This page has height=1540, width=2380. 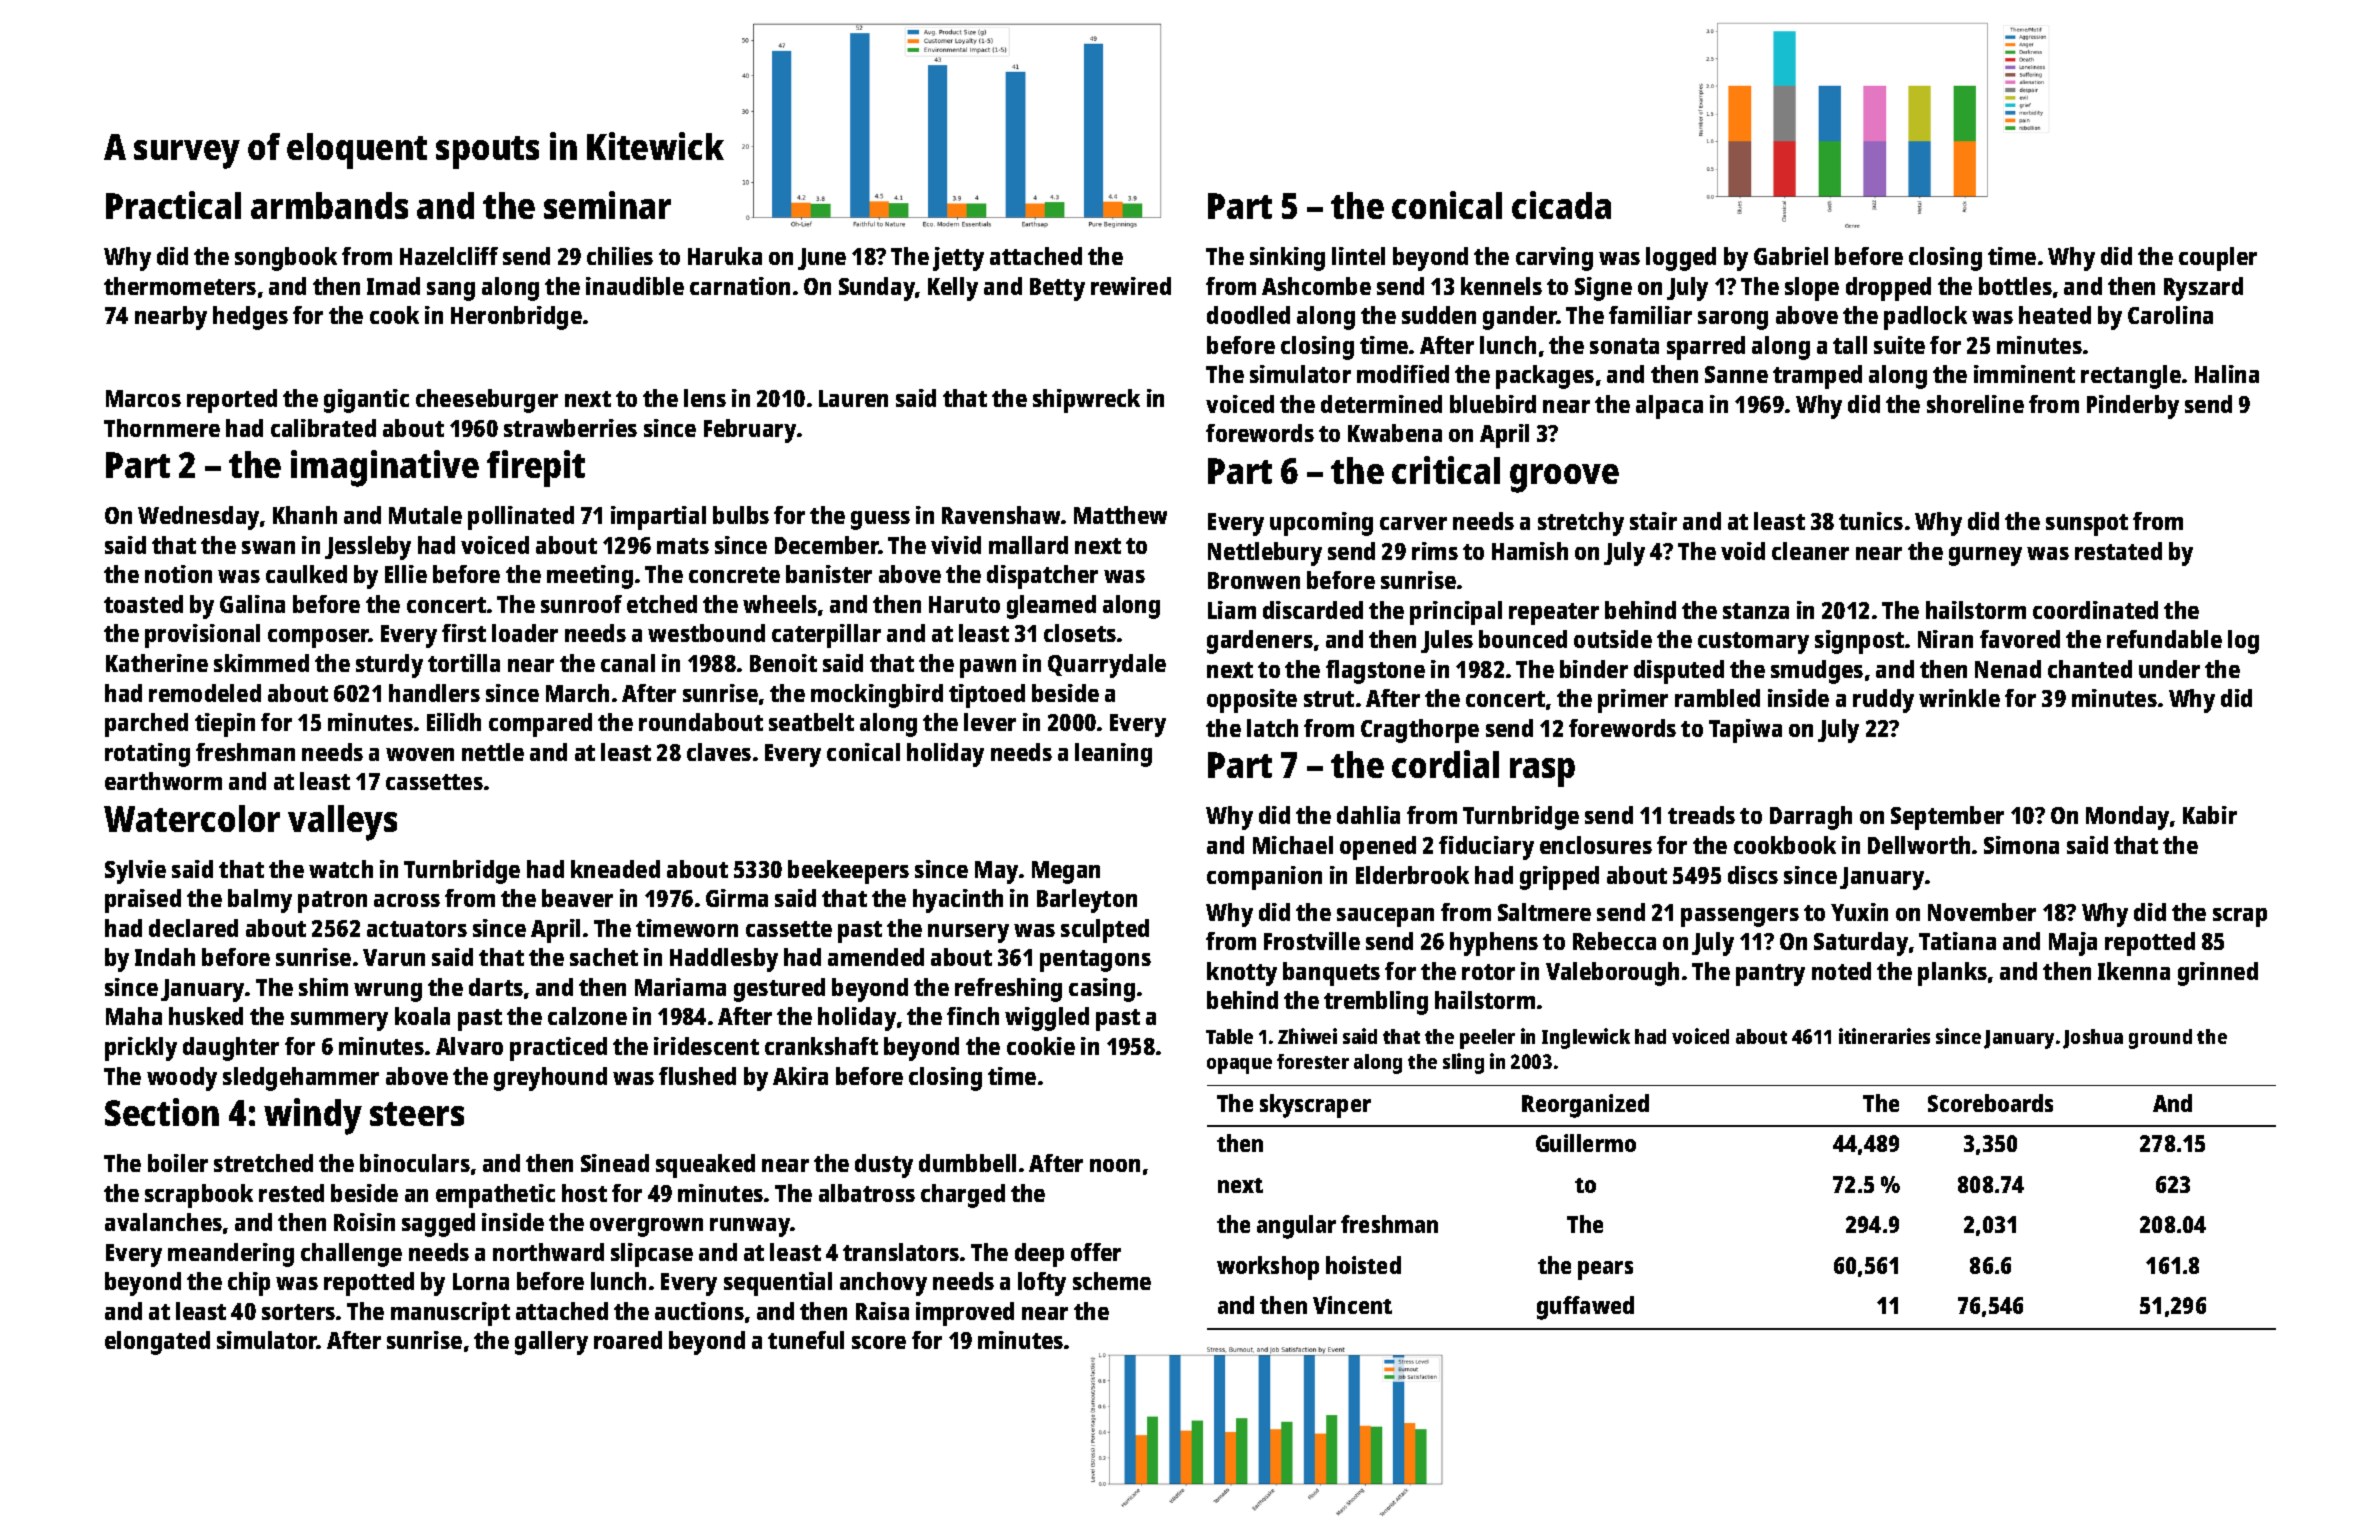 What do you see at coordinates (1352, 1305) in the page?
I see `Vincent` at bounding box center [1352, 1305].
